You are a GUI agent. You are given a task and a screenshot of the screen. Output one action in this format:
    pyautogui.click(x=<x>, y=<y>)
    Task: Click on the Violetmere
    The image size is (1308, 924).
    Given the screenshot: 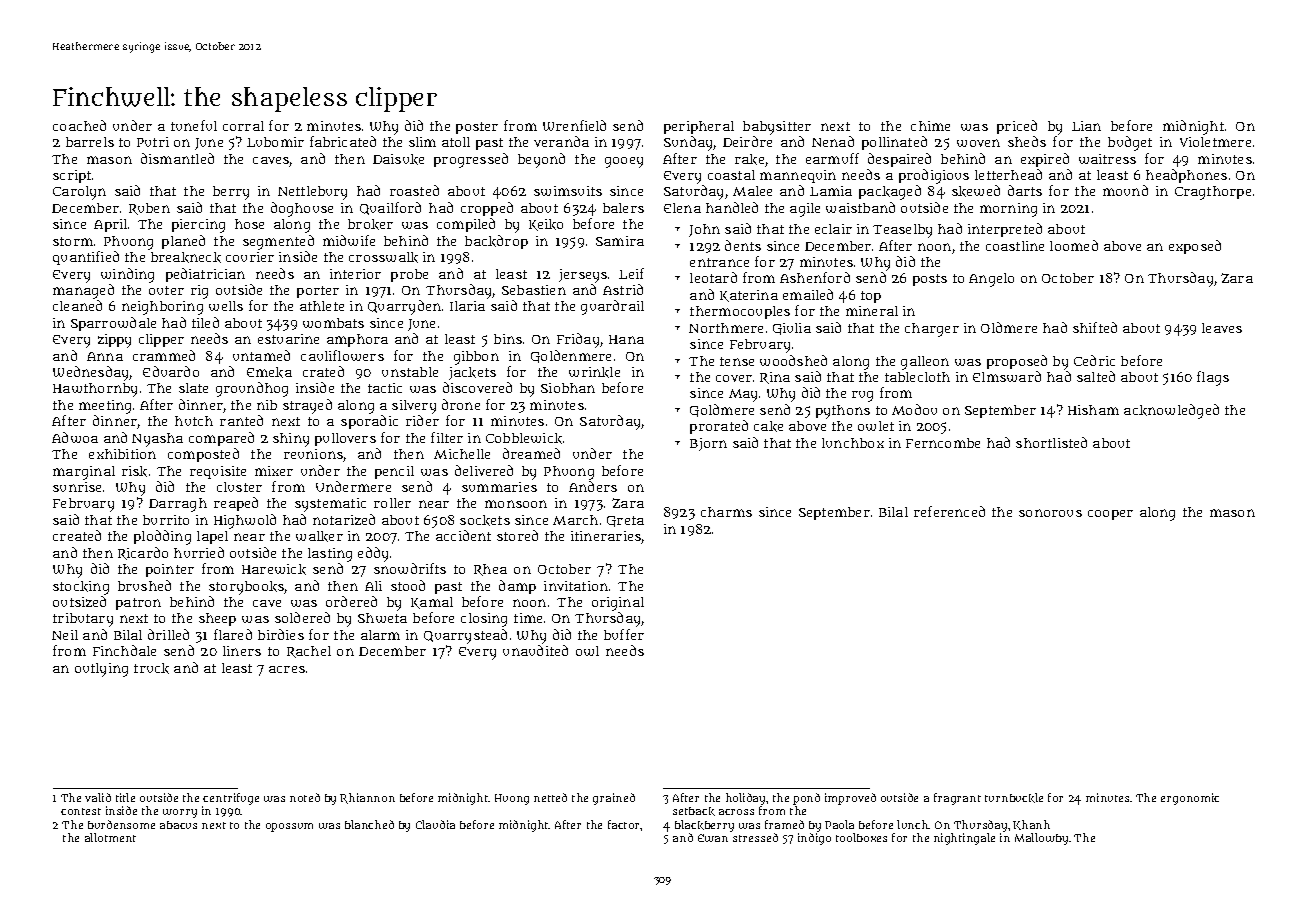 What is the action you would take?
    pyautogui.click(x=1215, y=142)
